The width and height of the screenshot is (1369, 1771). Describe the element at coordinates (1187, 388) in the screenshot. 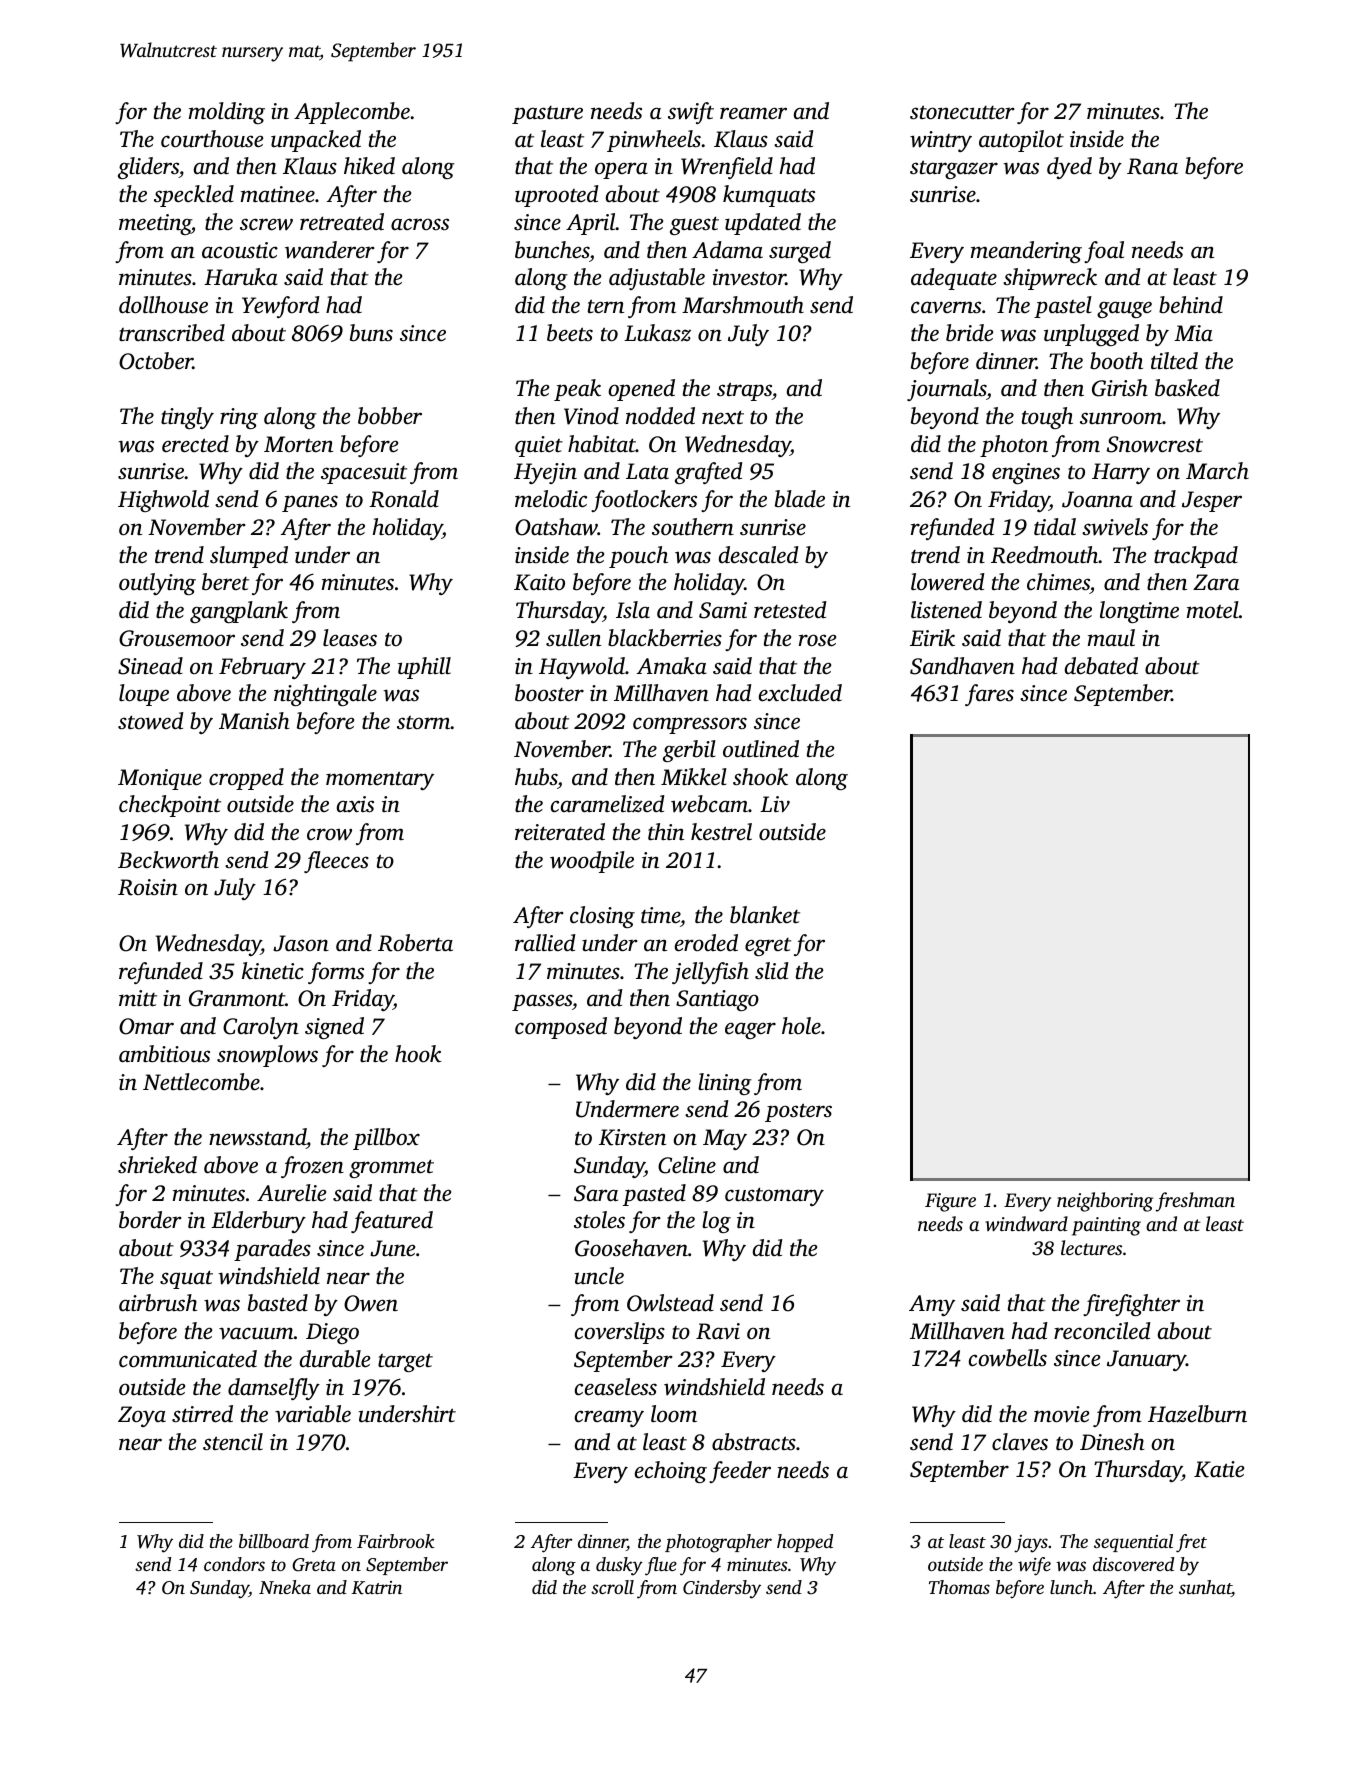

I see `basked` at that location.
